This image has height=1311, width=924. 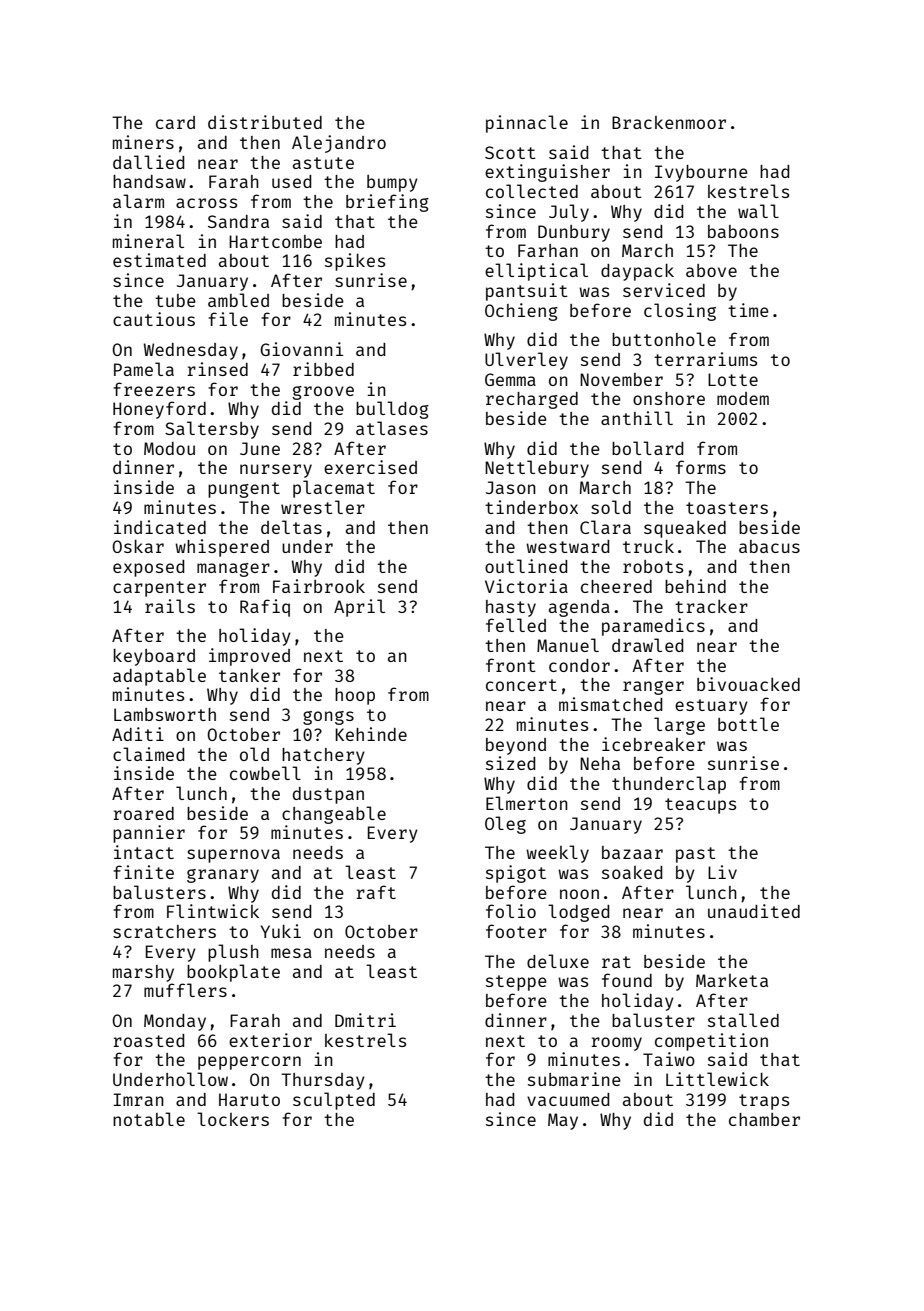 What do you see at coordinates (281, 931) in the image?
I see `Yuki` at bounding box center [281, 931].
